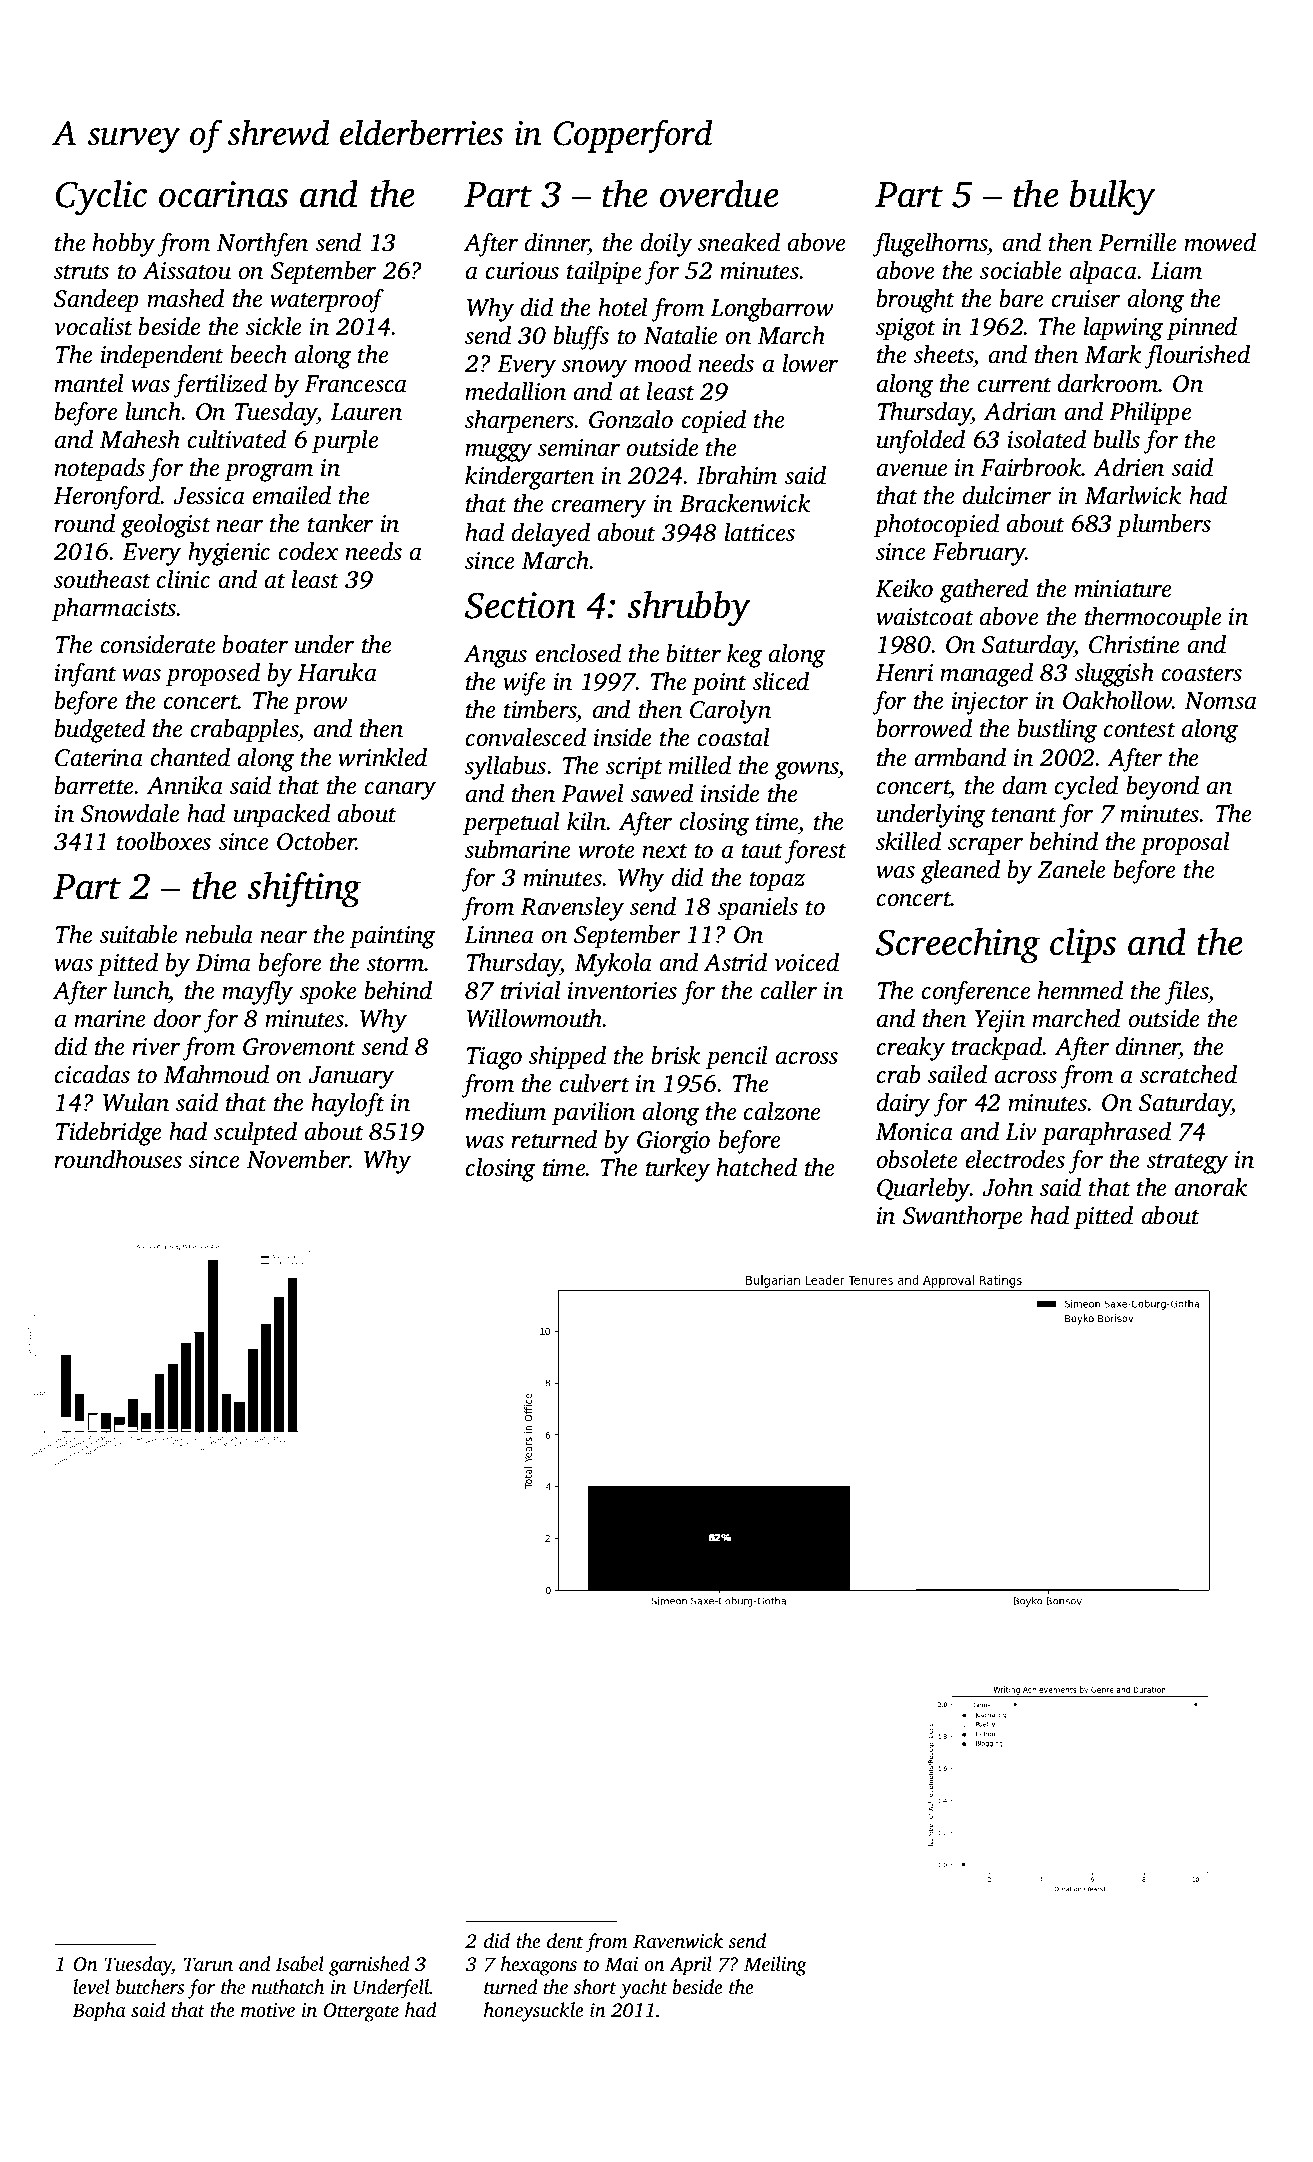 Image resolution: width=1313 pixels, height=2162 pixels. What do you see at coordinates (1106, 1134) in the image?
I see `paraphrased` at bounding box center [1106, 1134].
